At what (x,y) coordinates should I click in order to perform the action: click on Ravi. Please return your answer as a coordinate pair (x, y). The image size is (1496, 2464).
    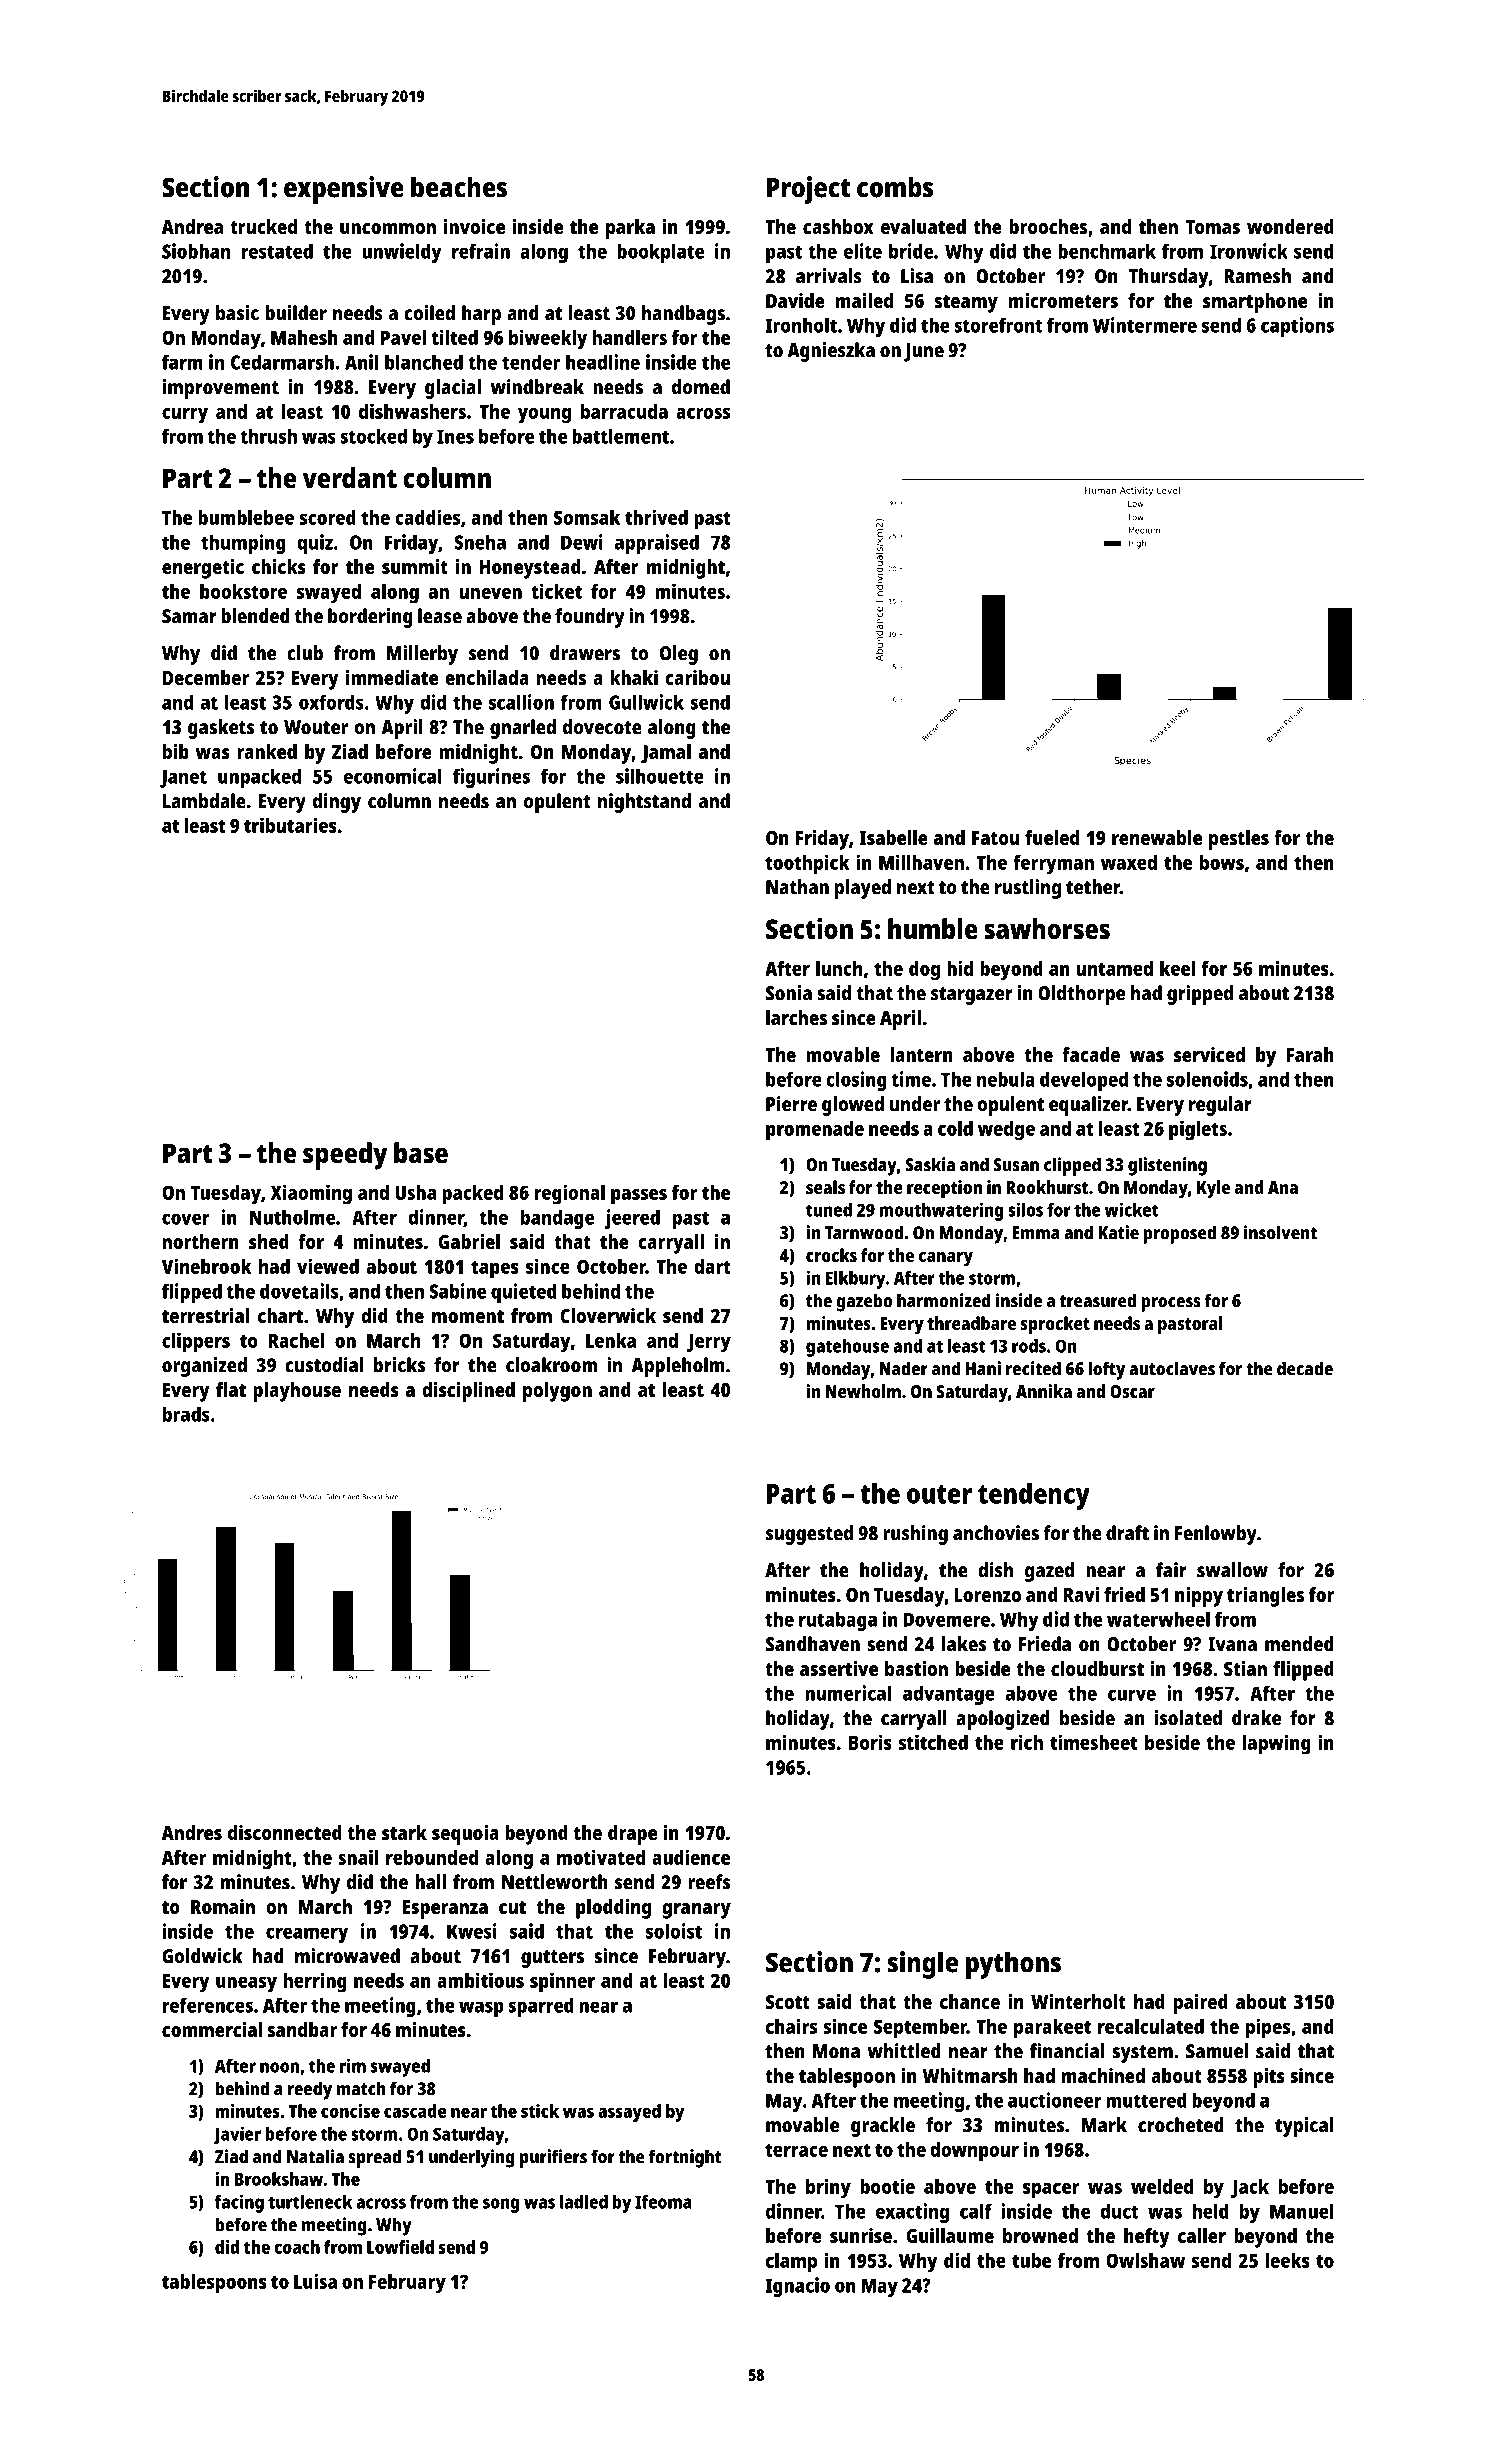
    Looking at the image, I should click on (1081, 1594).
